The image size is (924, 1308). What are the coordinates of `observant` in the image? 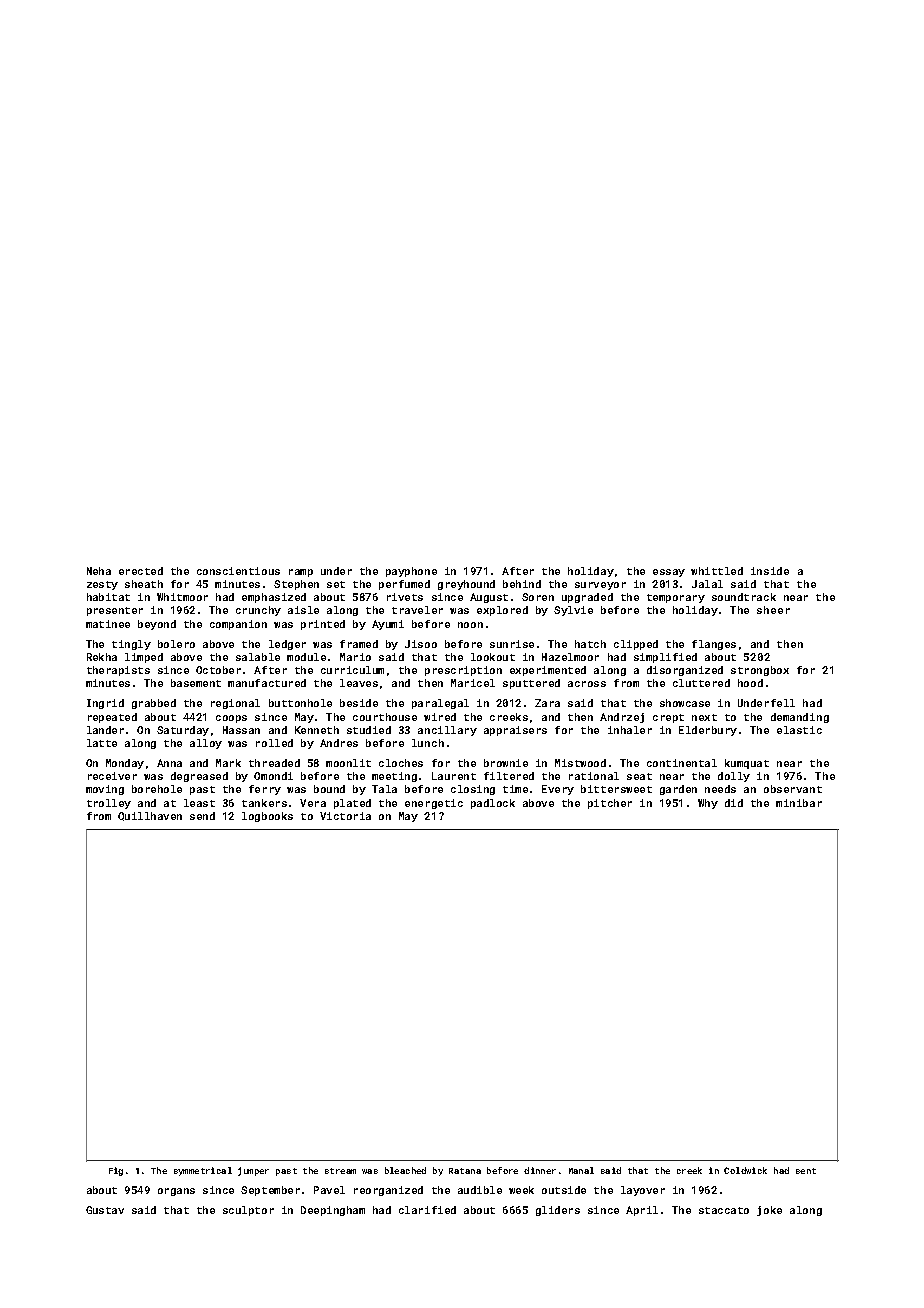 It's located at (793, 789).
